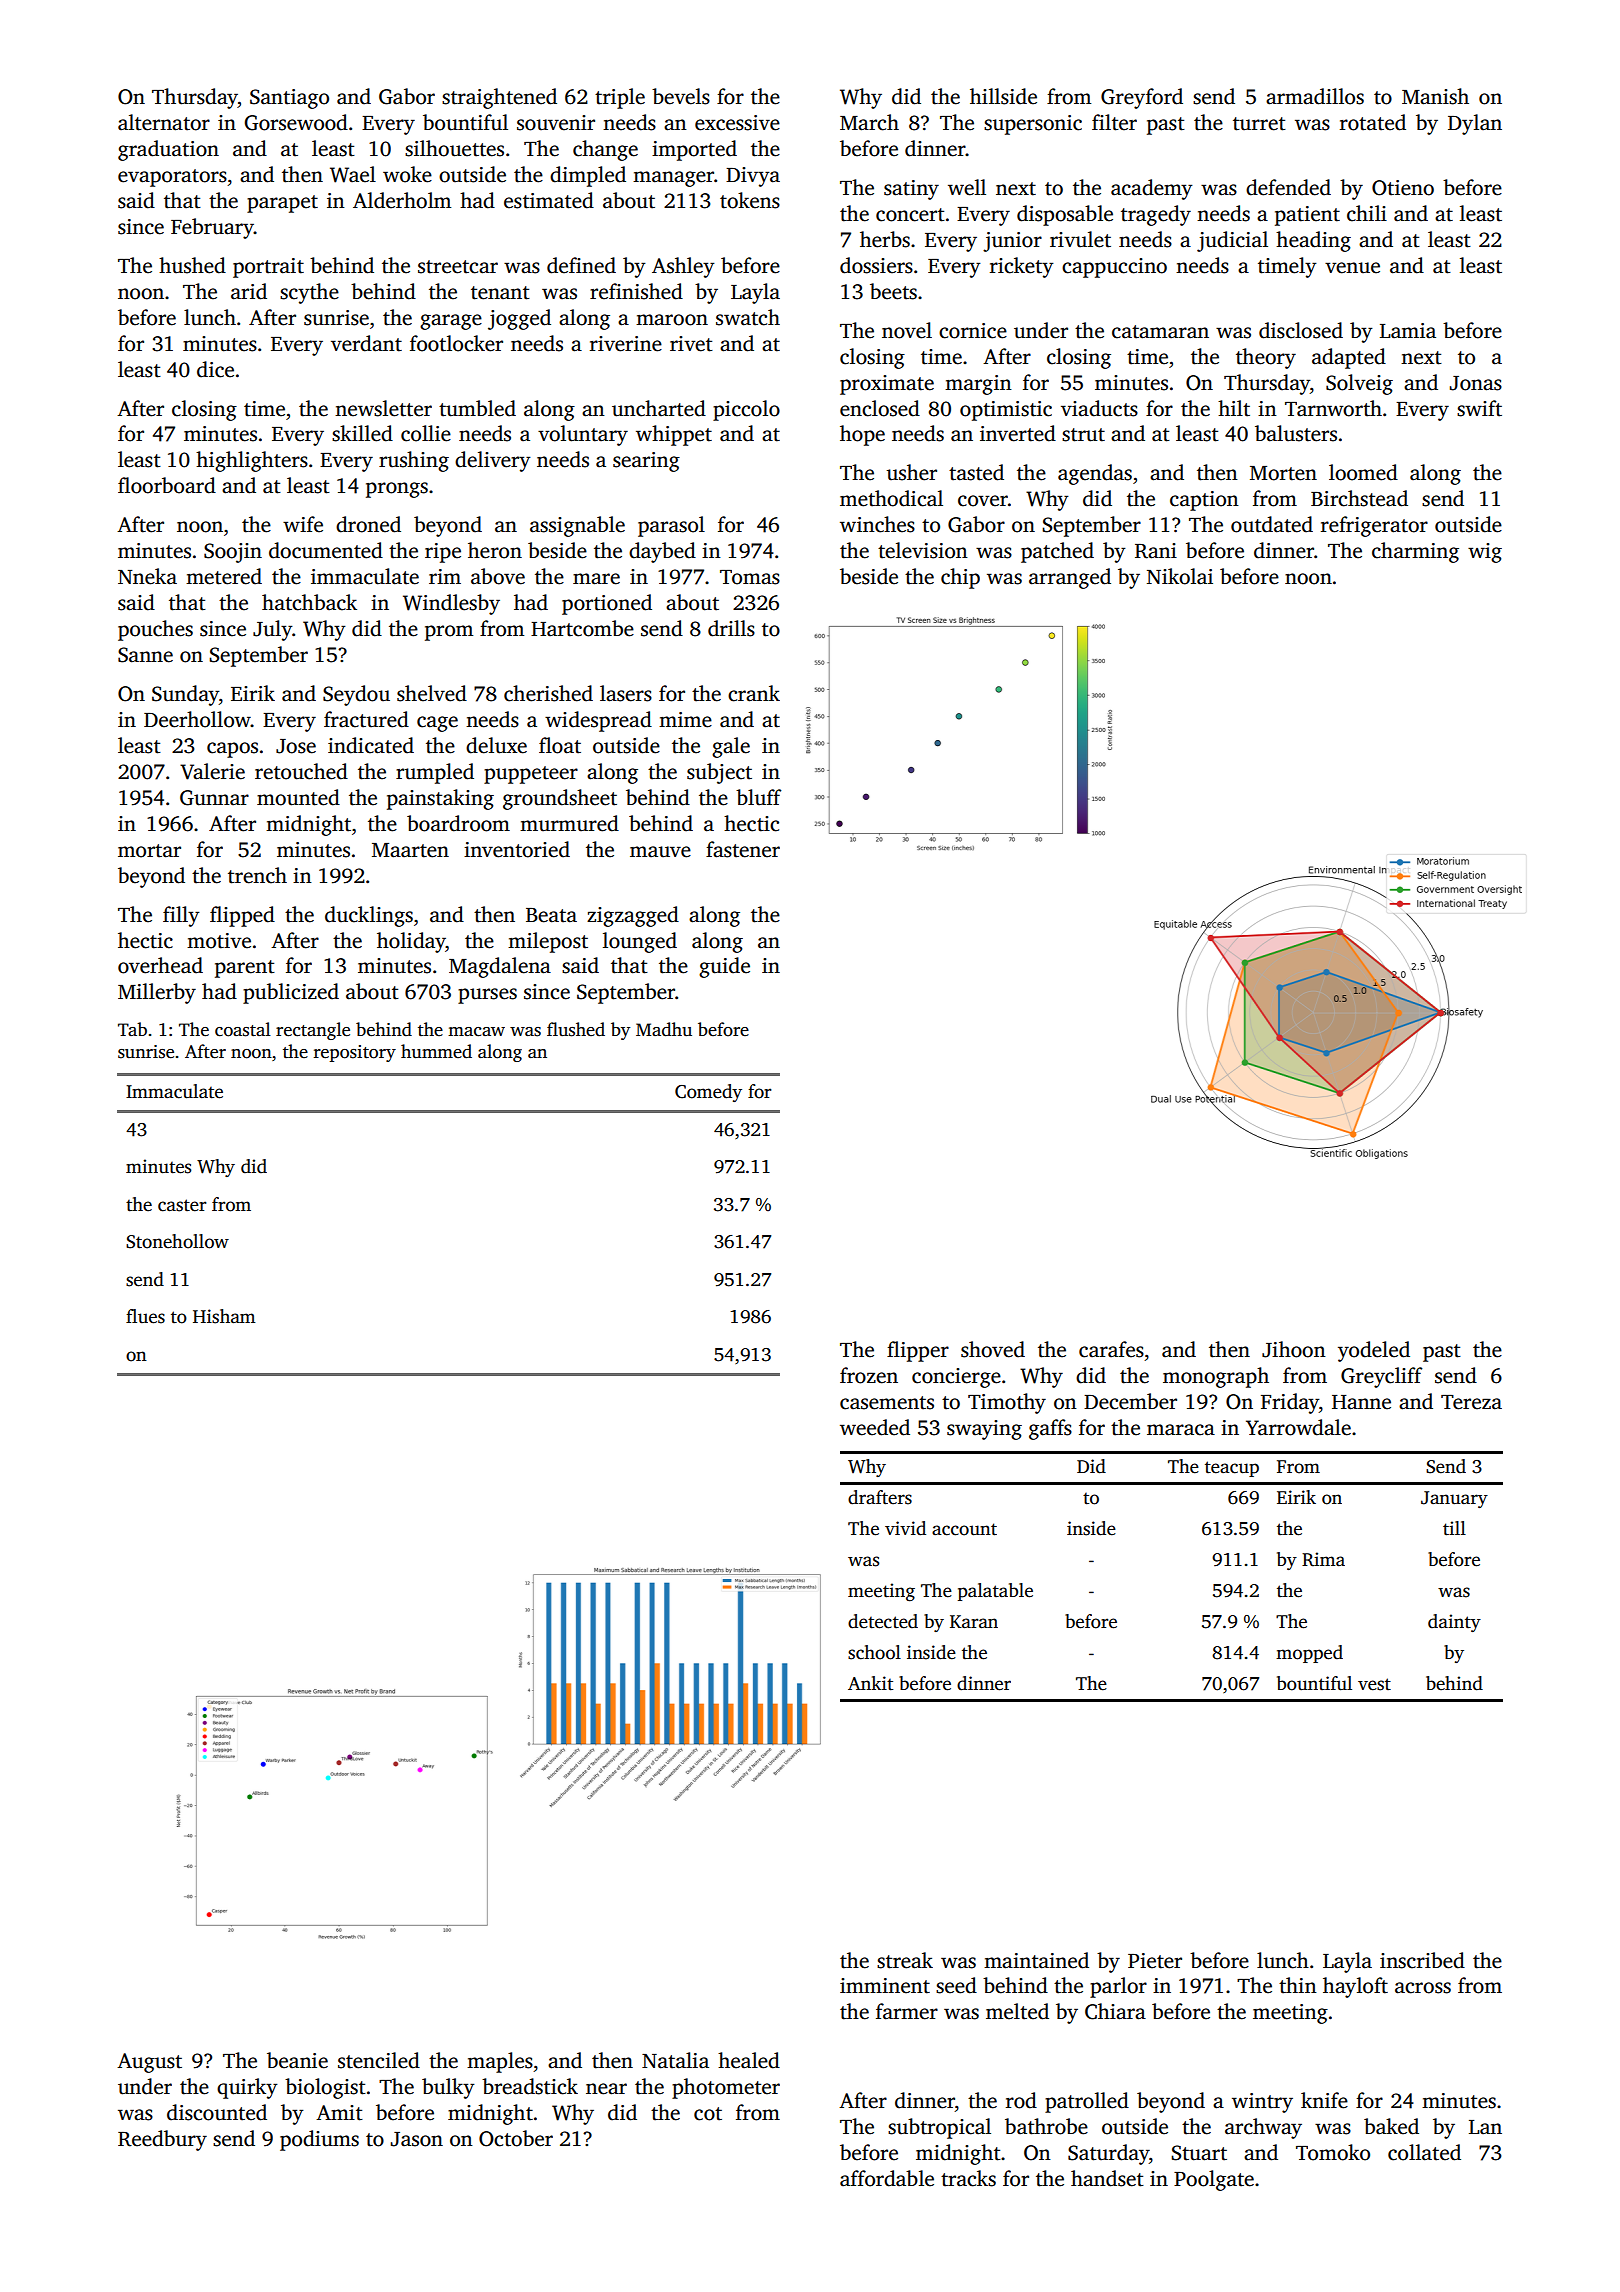  Describe the element at coordinates (1315, 96) in the screenshot. I see `armadillos` at that location.
